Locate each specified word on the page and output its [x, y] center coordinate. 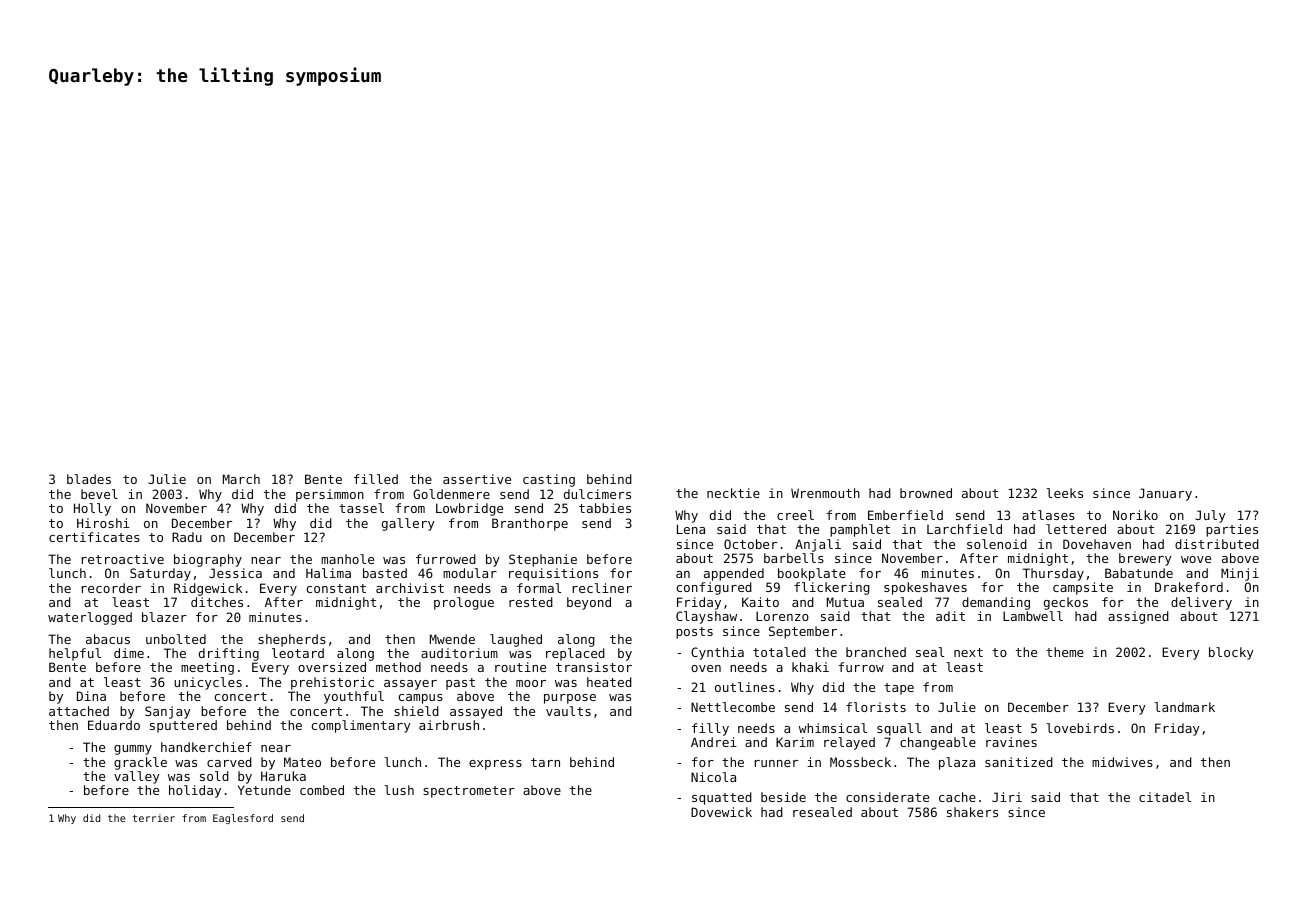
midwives [1122, 762]
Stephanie [543, 560]
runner [776, 763]
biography [208, 560]
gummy [133, 750]
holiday [195, 791]
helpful [75, 654]
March [241, 479]
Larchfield [964, 529]
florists [876, 707]
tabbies [605, 508]
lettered [1076, 529]
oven [706, 668]
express [495, 765]
